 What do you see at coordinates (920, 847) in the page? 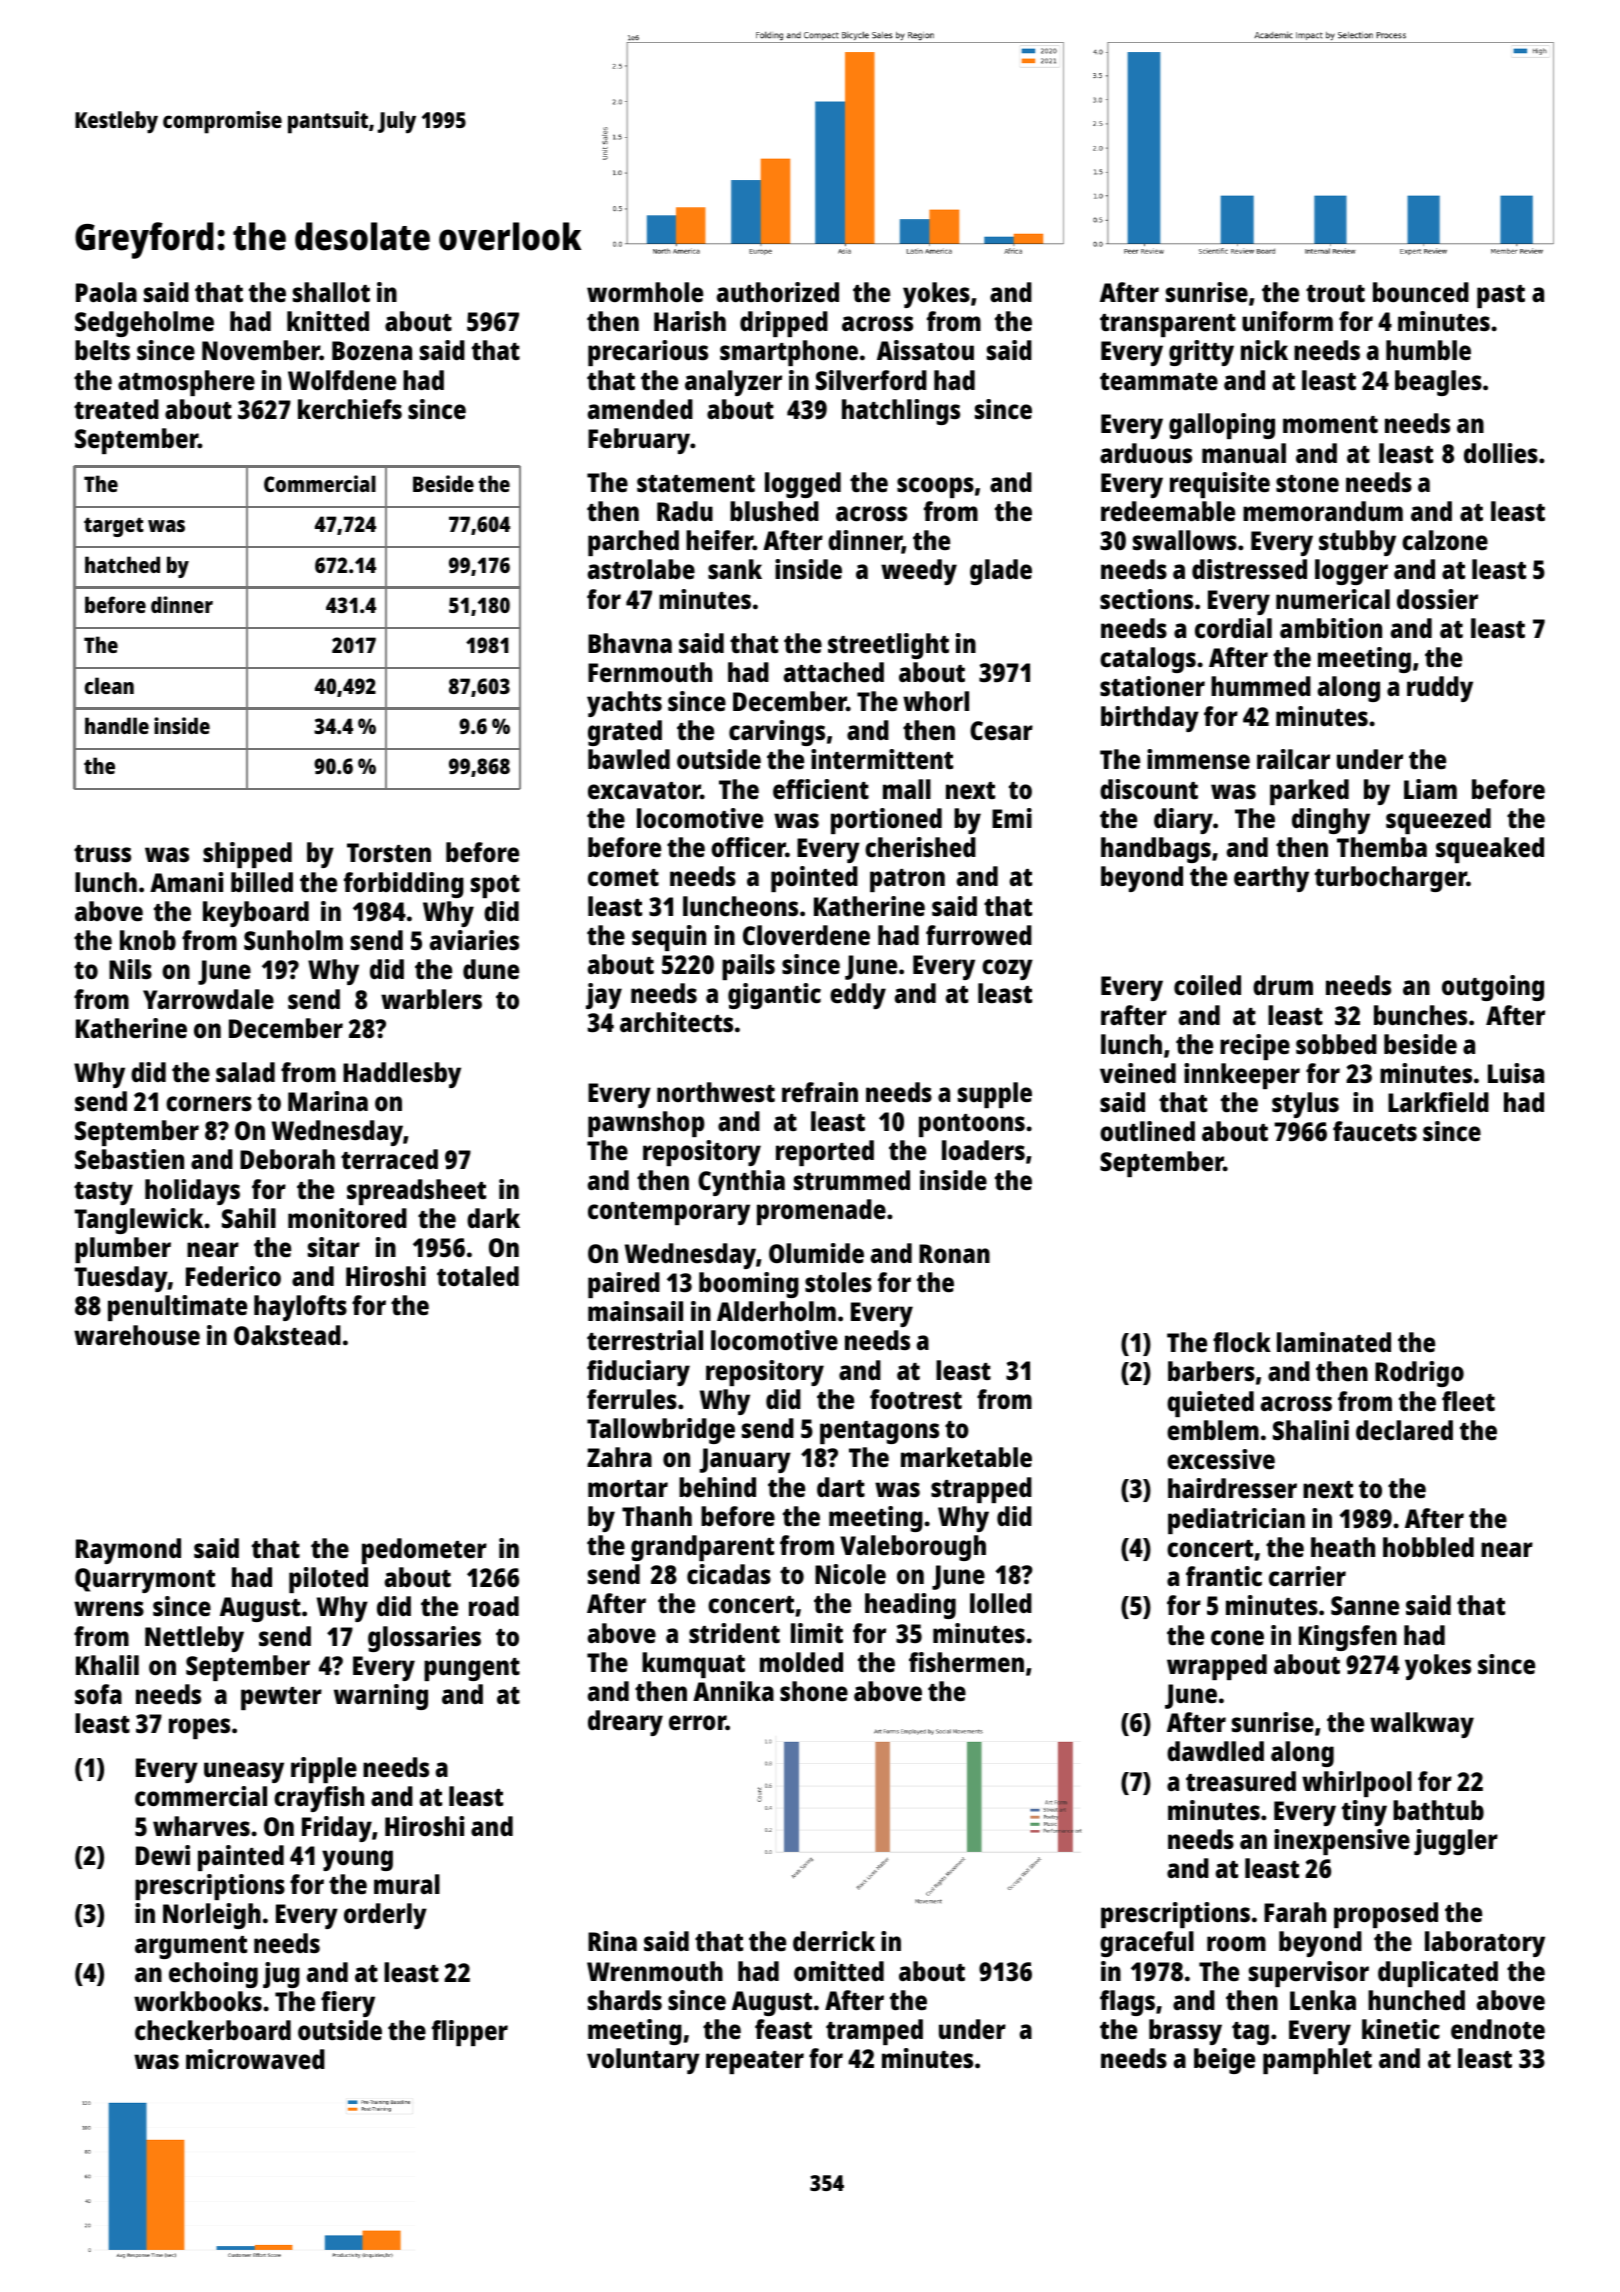
I see `cherished` at bounding box center [920, 847].
